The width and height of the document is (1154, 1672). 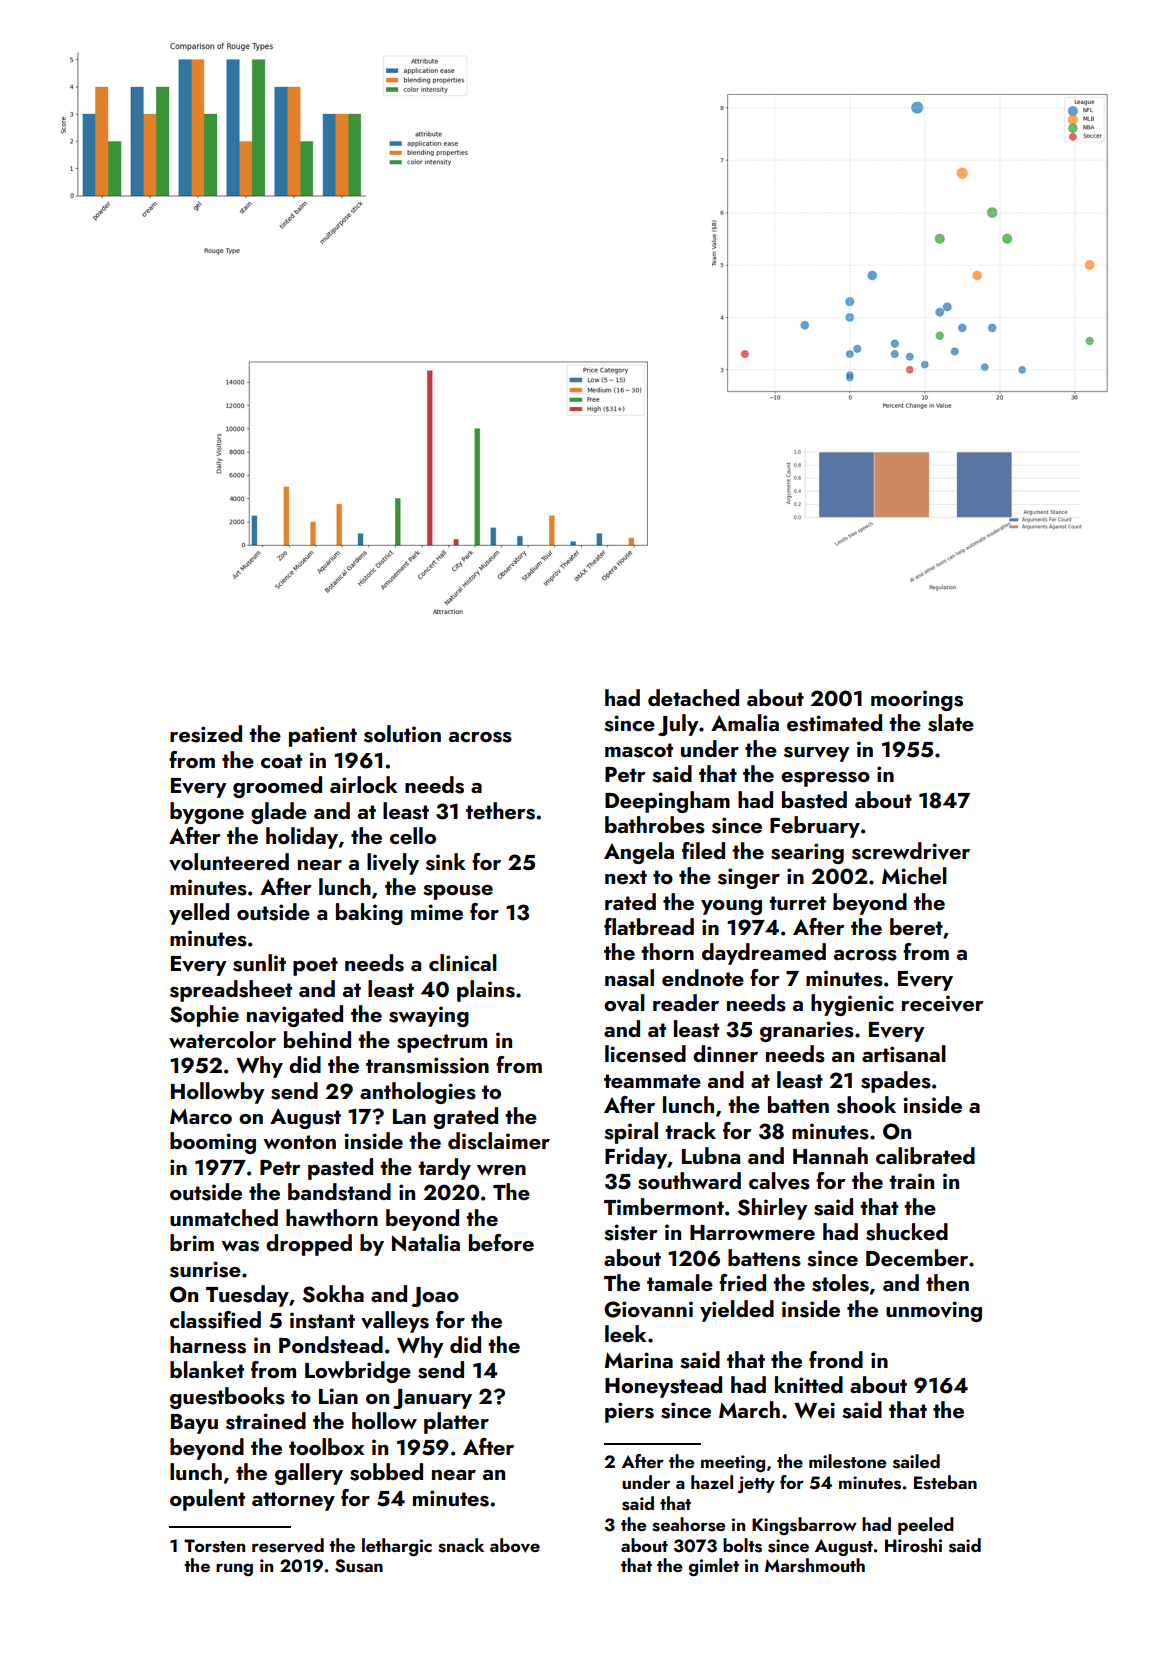 I want to click on reader, so click(x=686, y=1002).
